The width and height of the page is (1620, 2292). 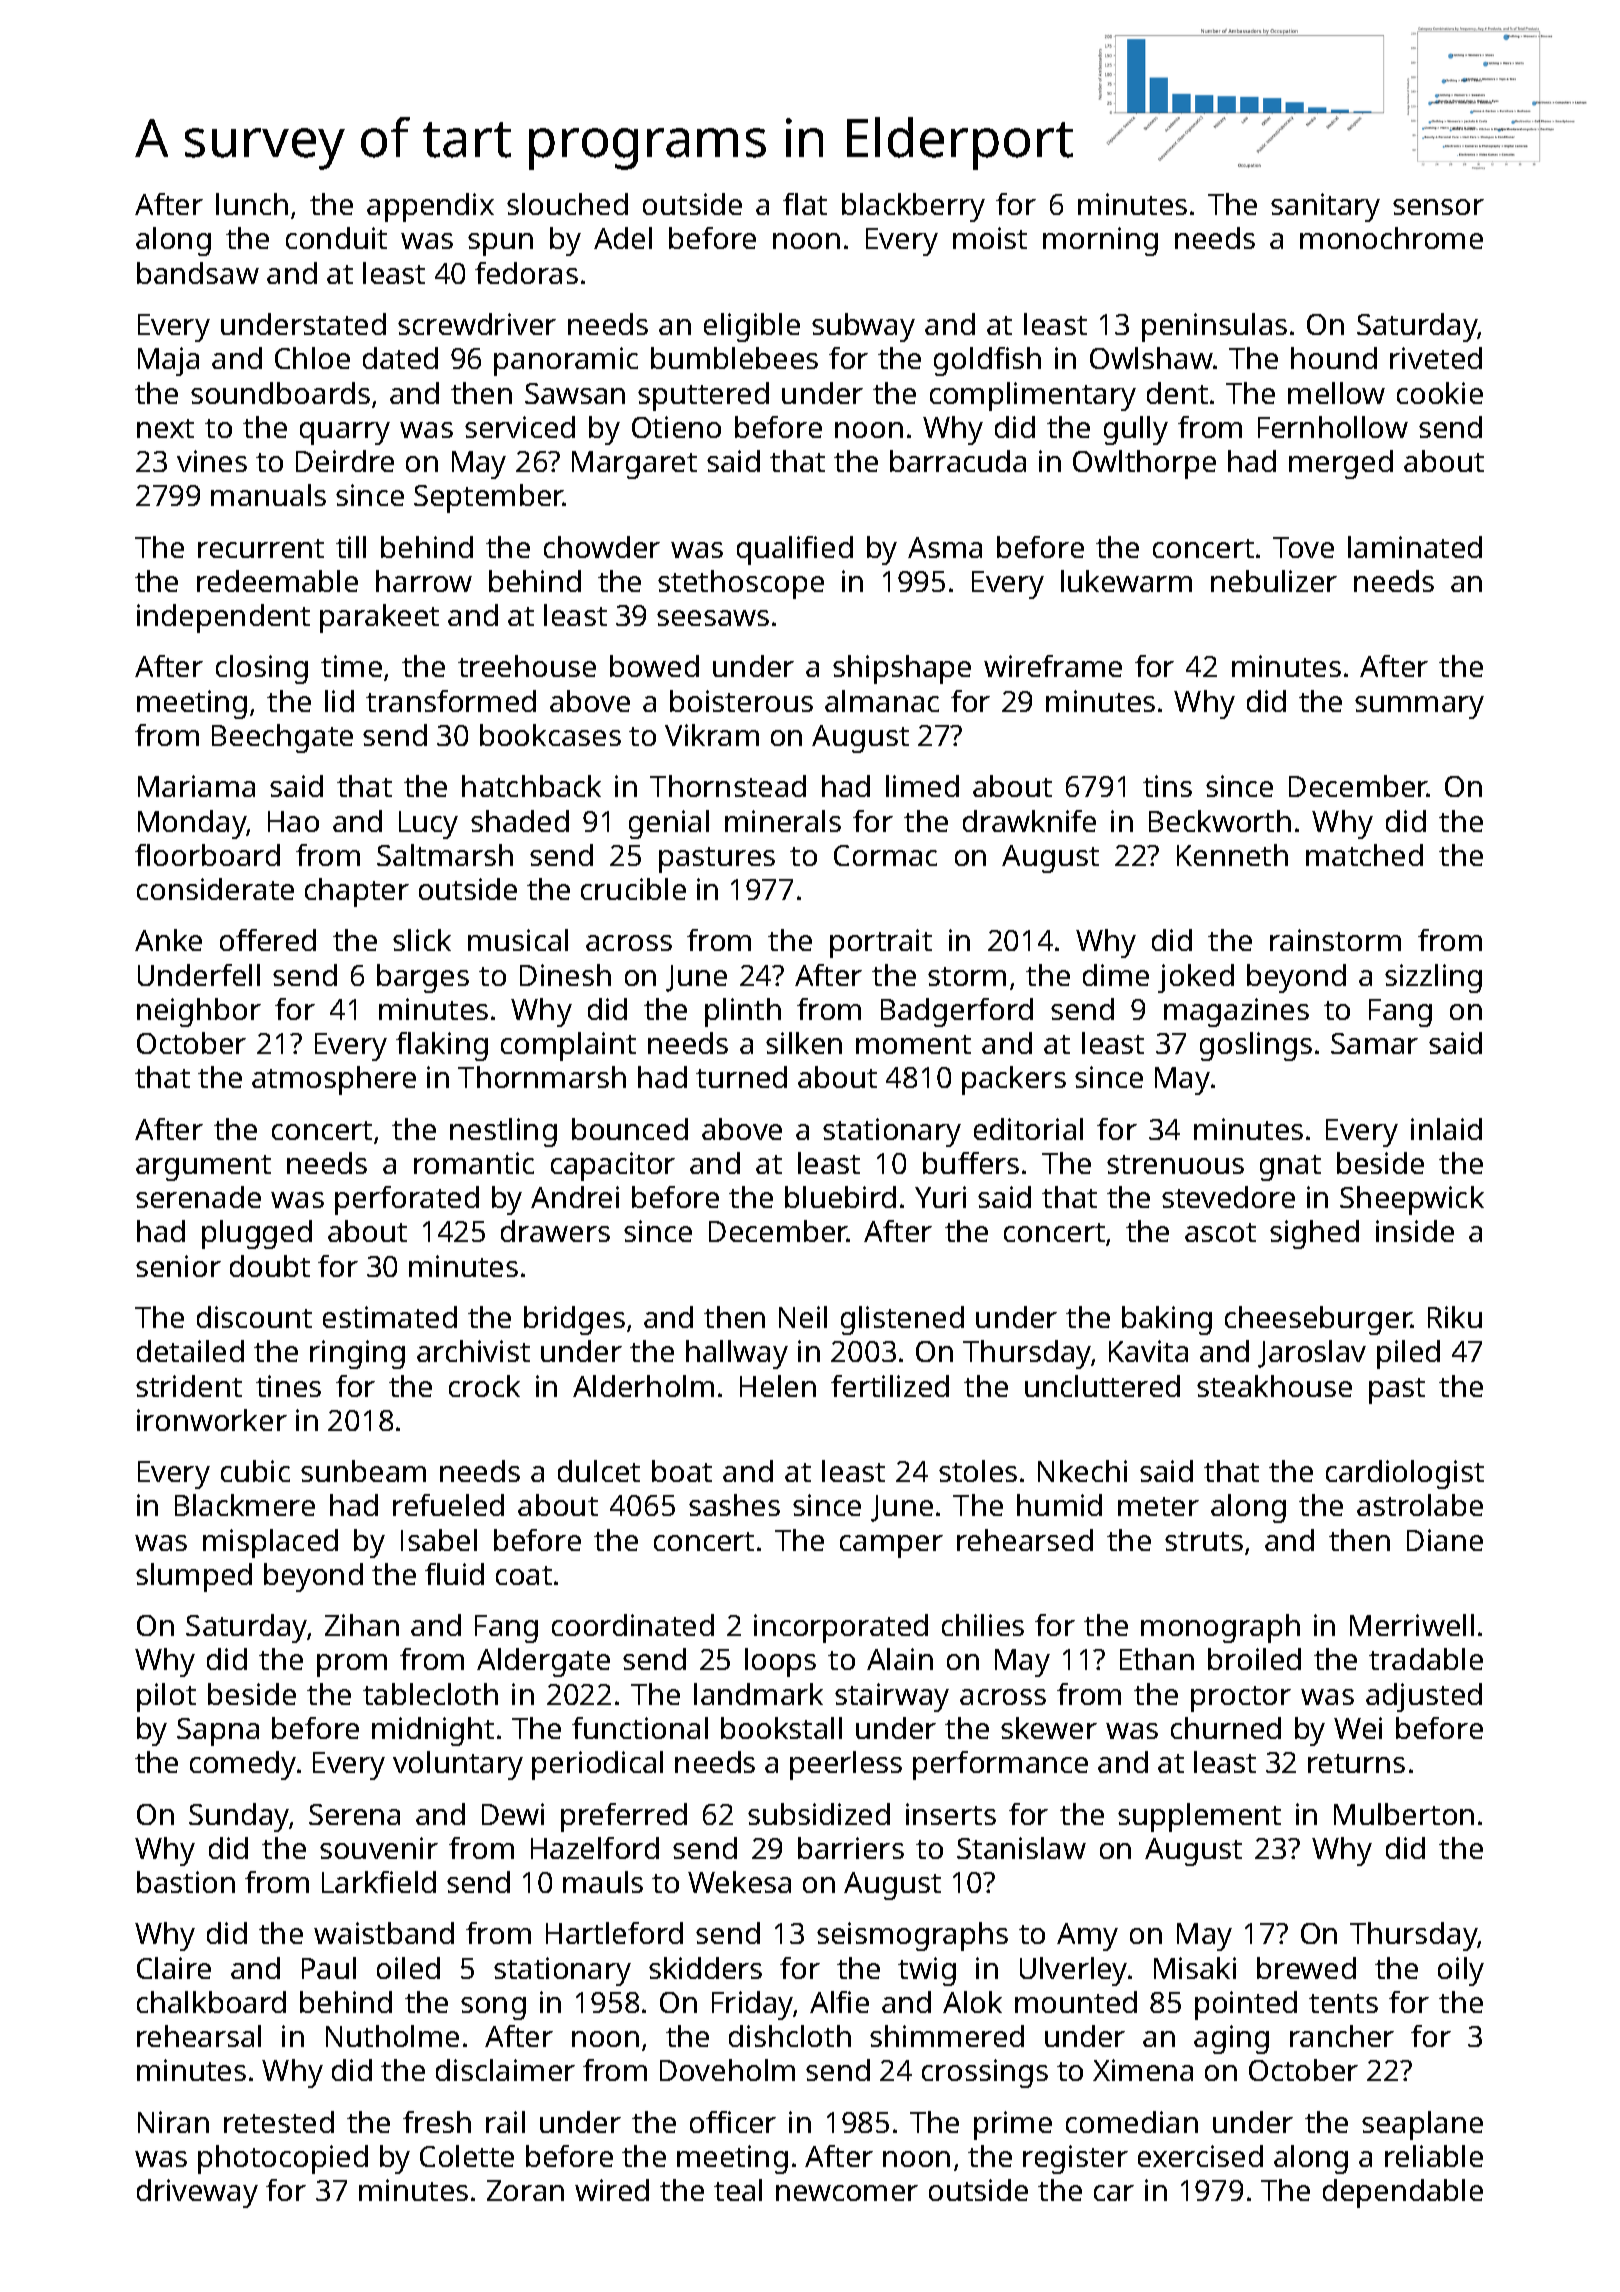 What do you see at coordinates (197, 2193) in the page?
I see `driveway` at bounding box center [197, 2193].
